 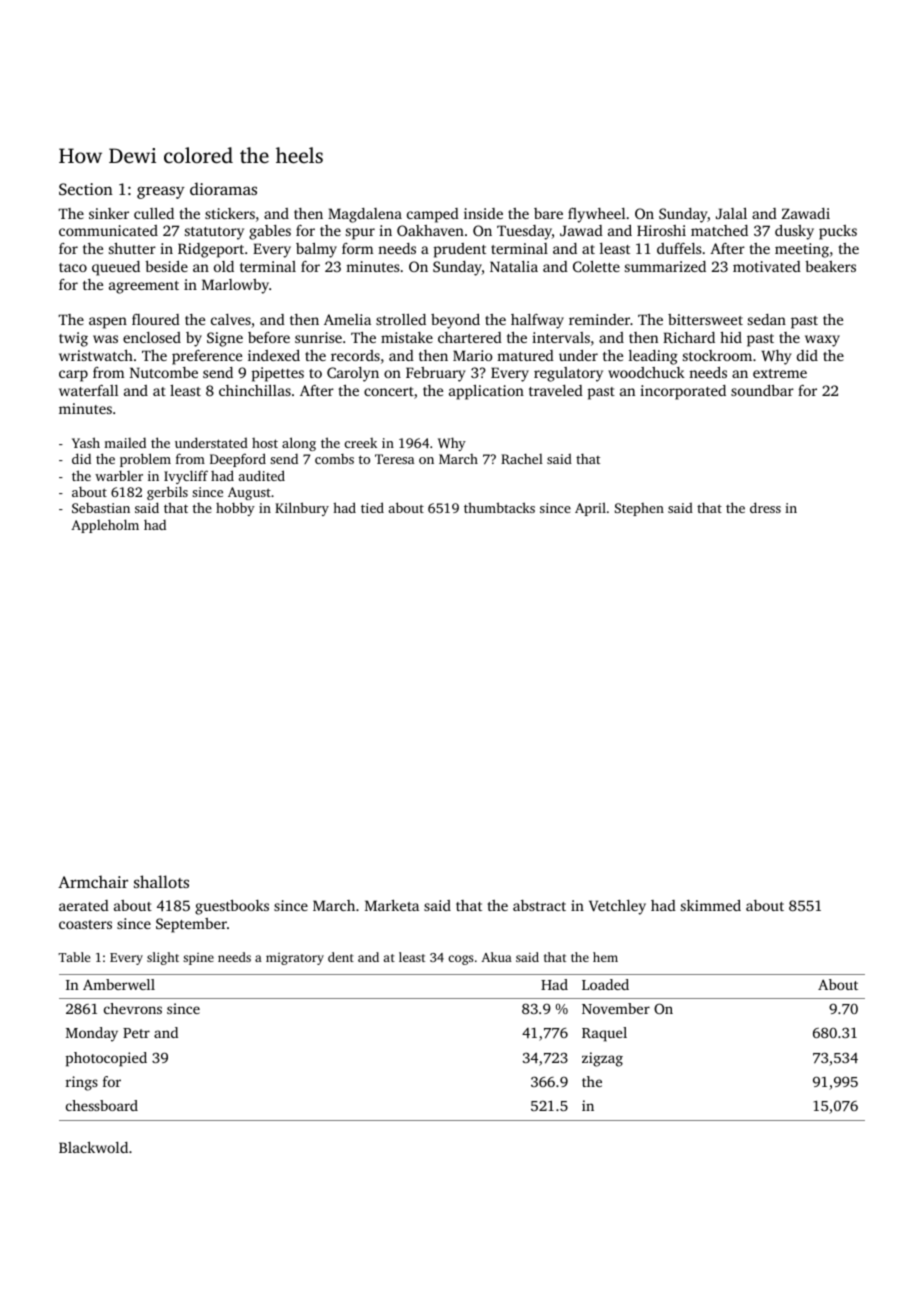 What do you see at coordinates (711, 905) in the screenshot?
I see `skimmed` at bounding box center [711, 905].
